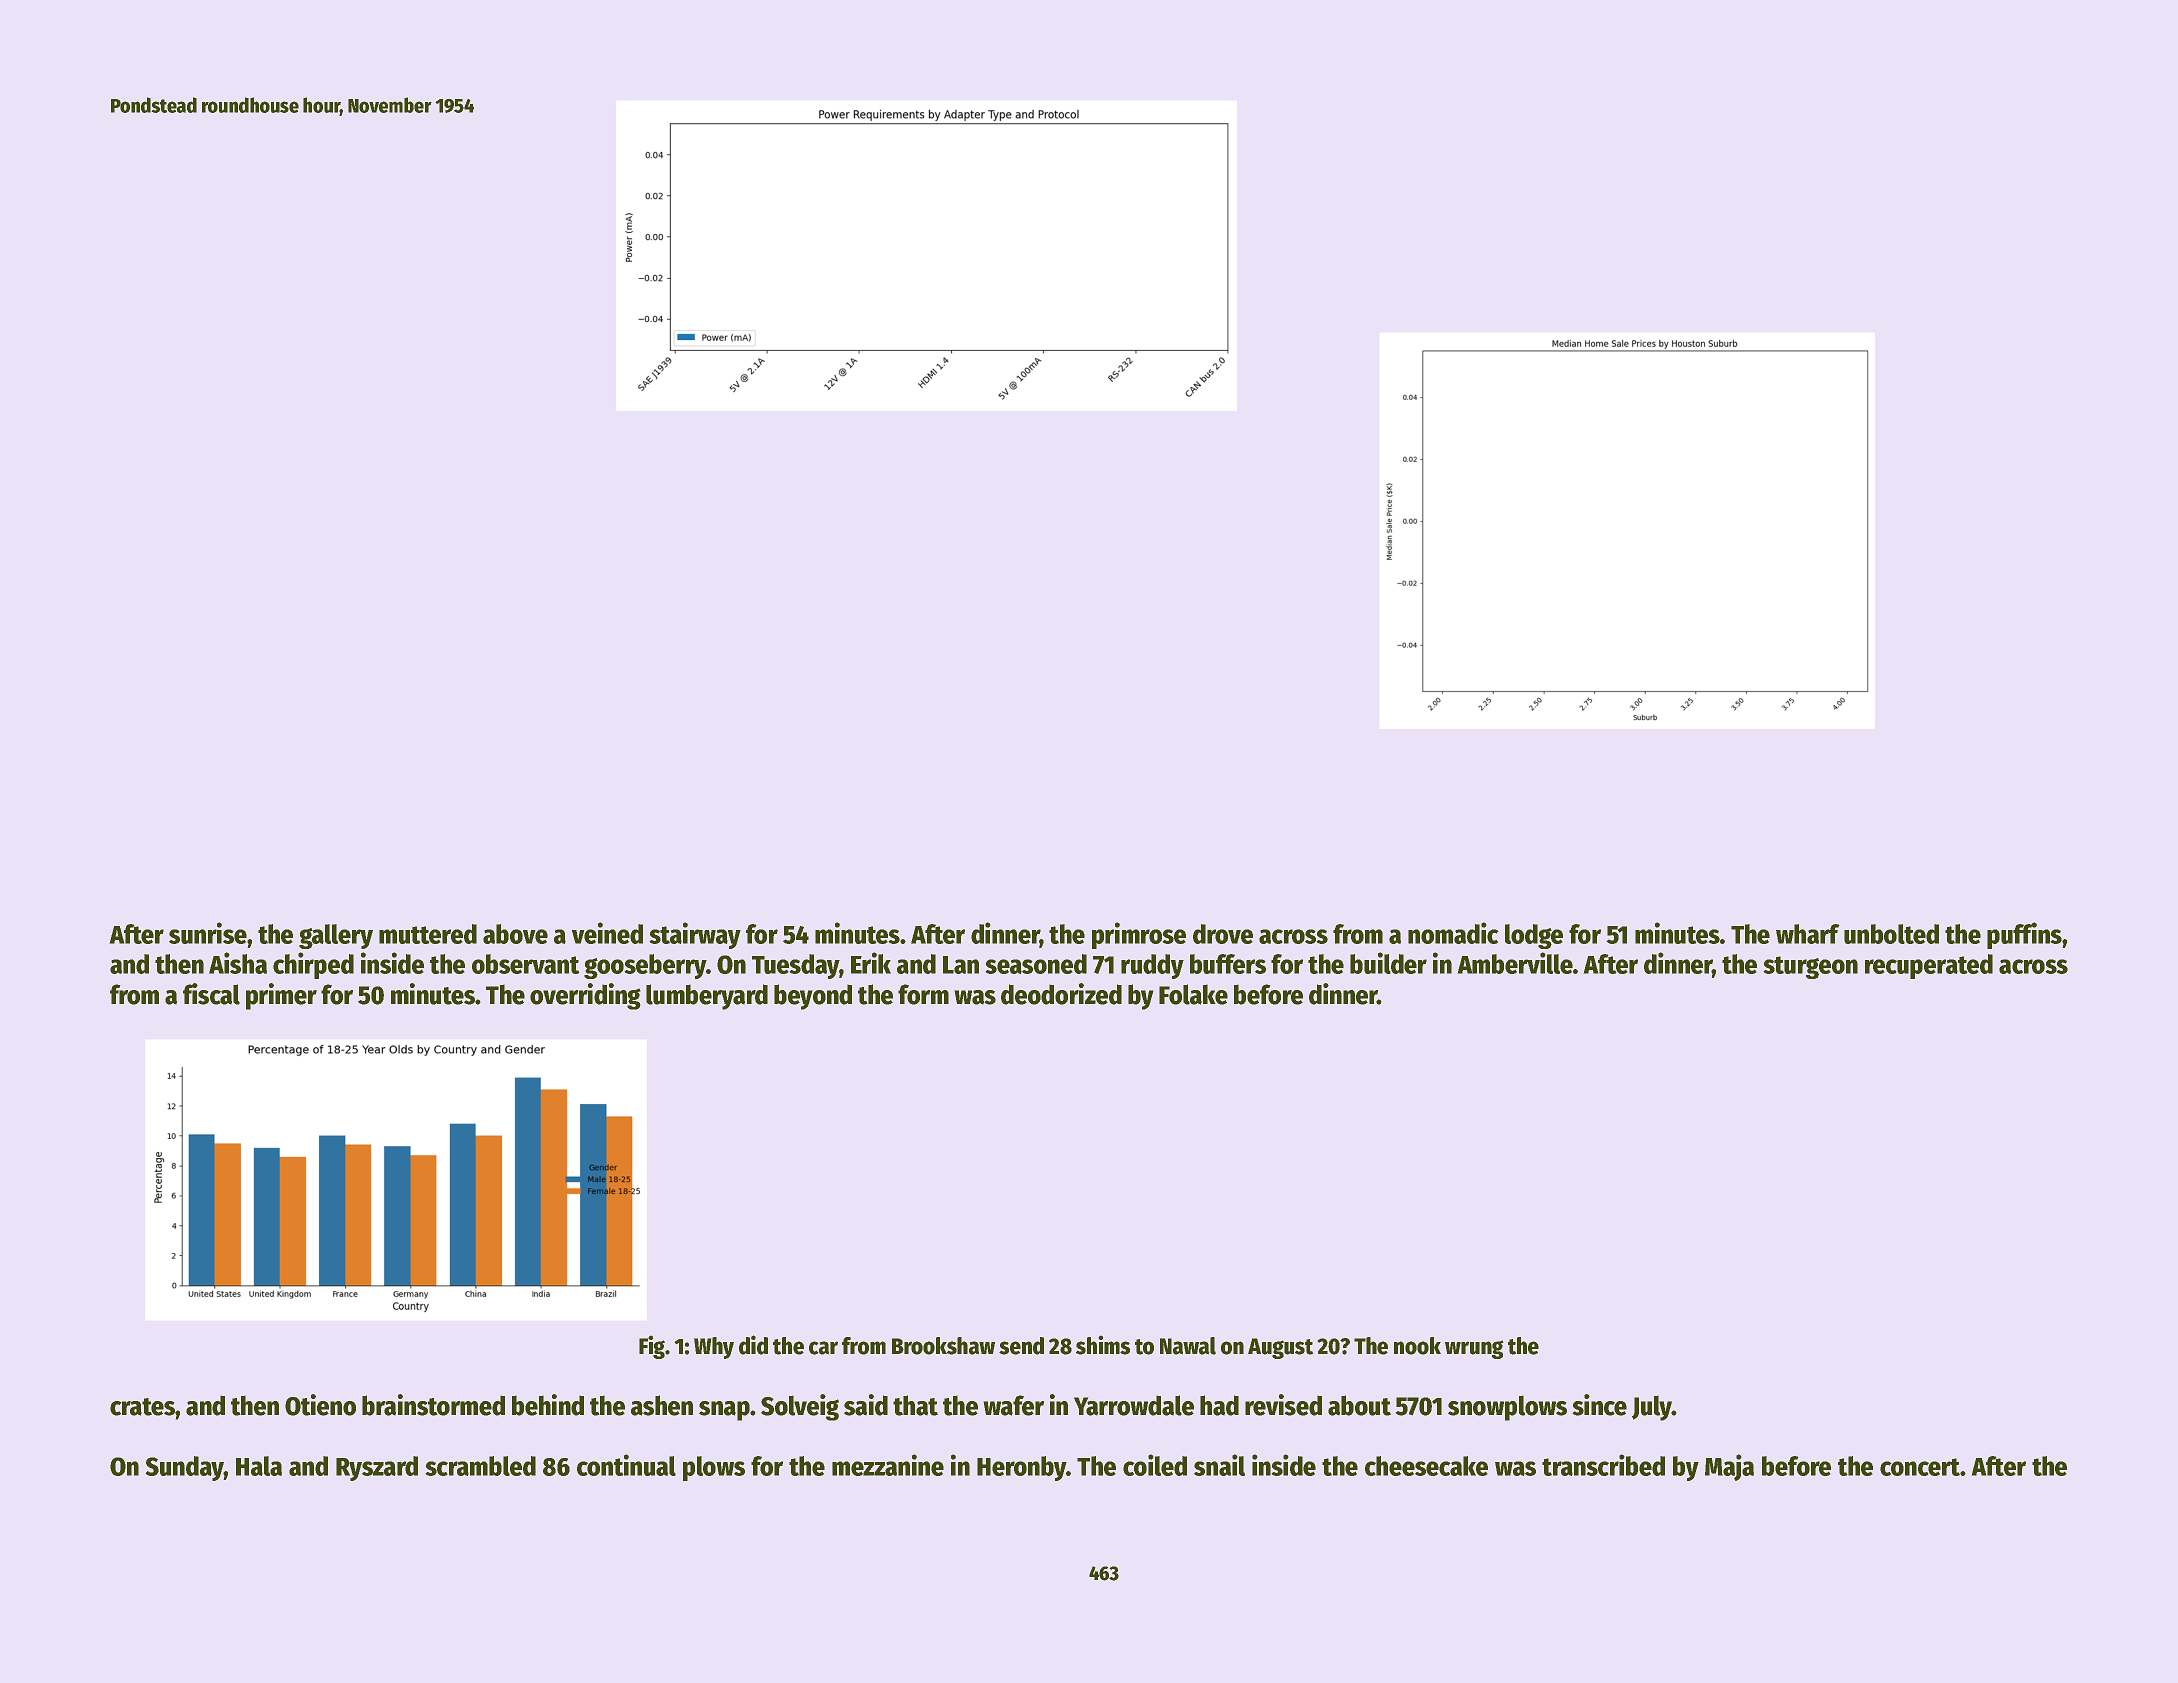 The height and width of the document is (1683, 2178). What do you see at coordinates (1061, 994) in the document?
I see `deodorized` at bounding box center [1061, 994].
